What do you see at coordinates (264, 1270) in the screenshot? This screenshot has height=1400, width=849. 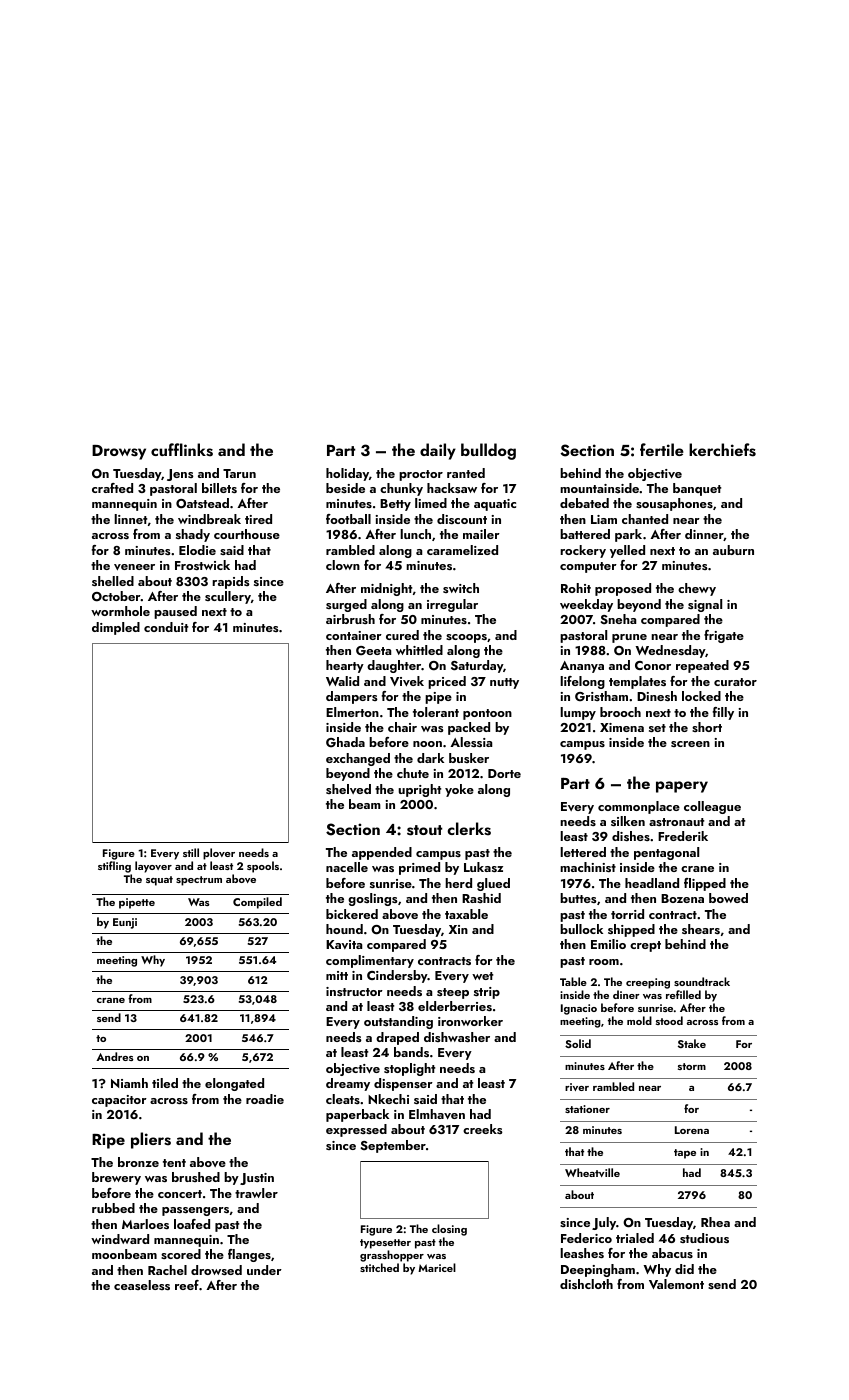 I see `under` at bounding box center [264, 1270].
